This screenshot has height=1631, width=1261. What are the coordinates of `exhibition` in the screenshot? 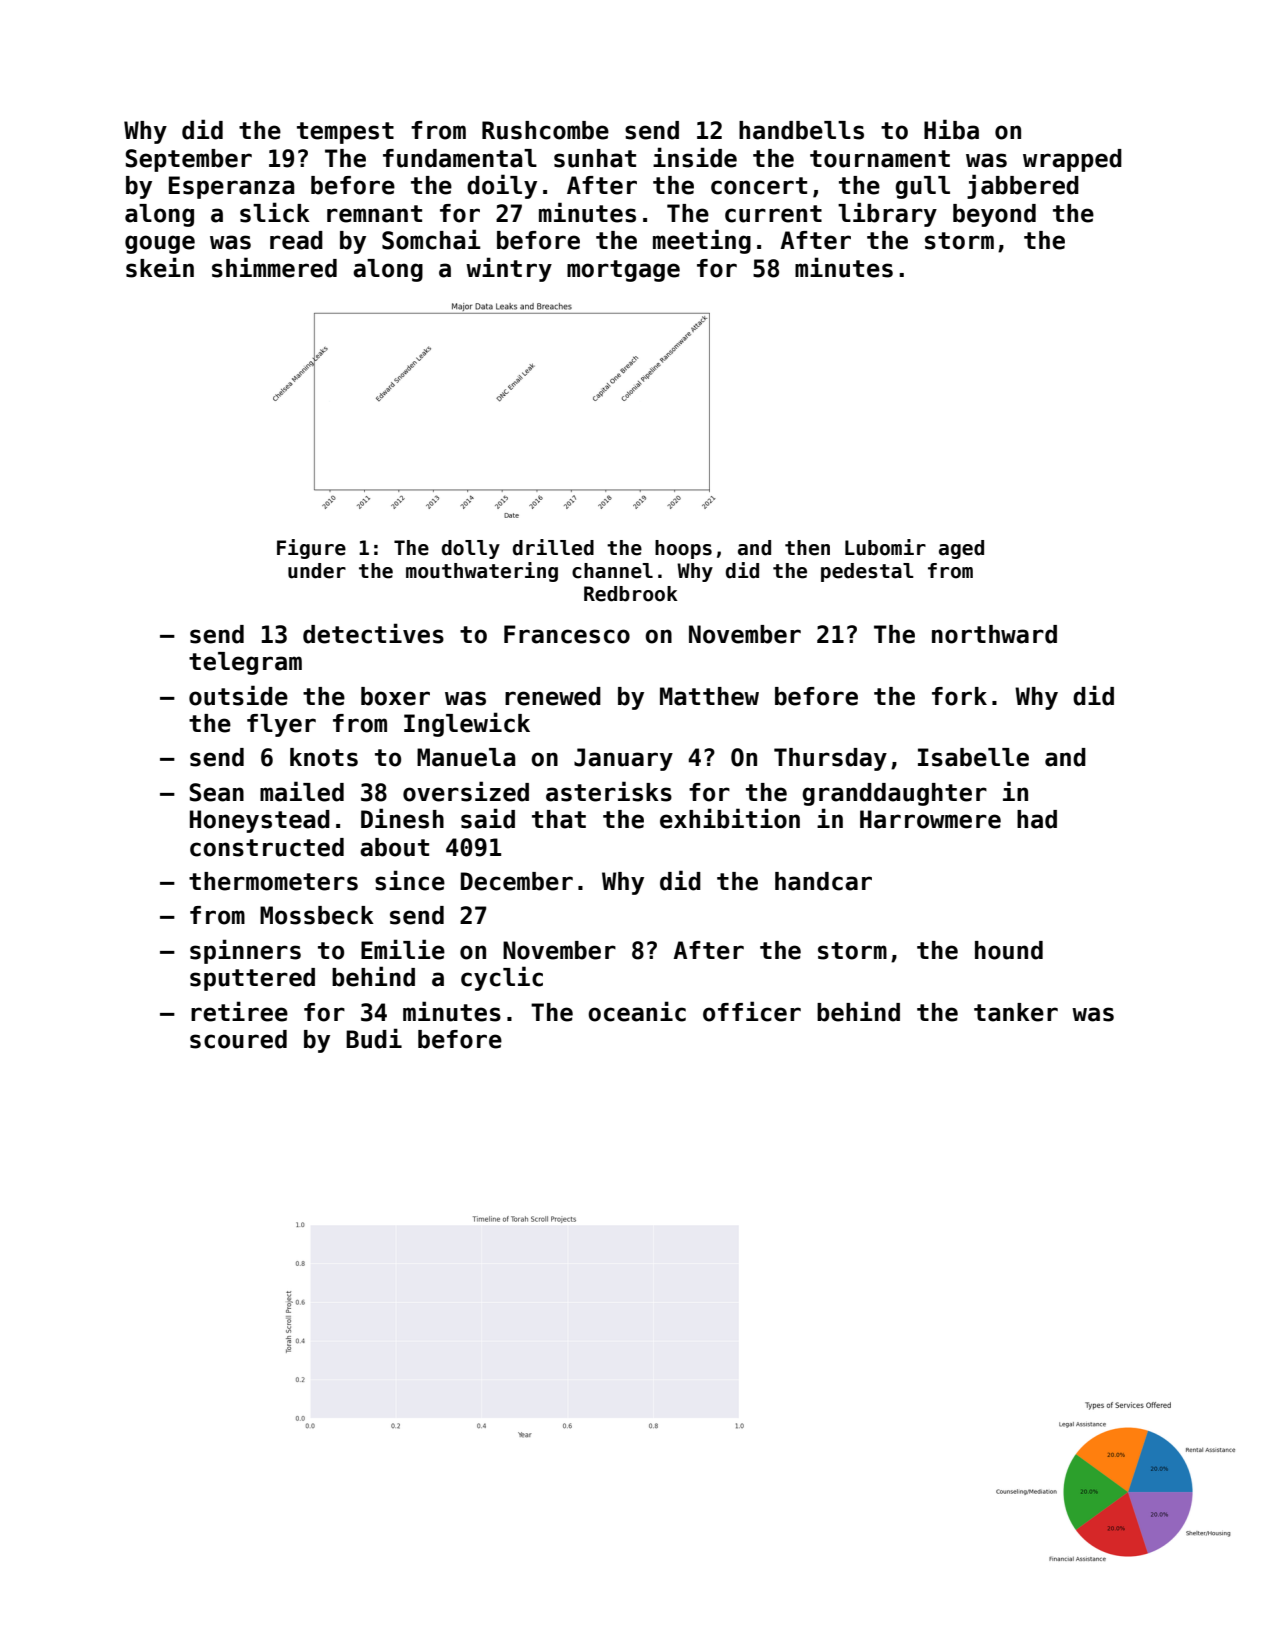 It's located at (730, 818).
